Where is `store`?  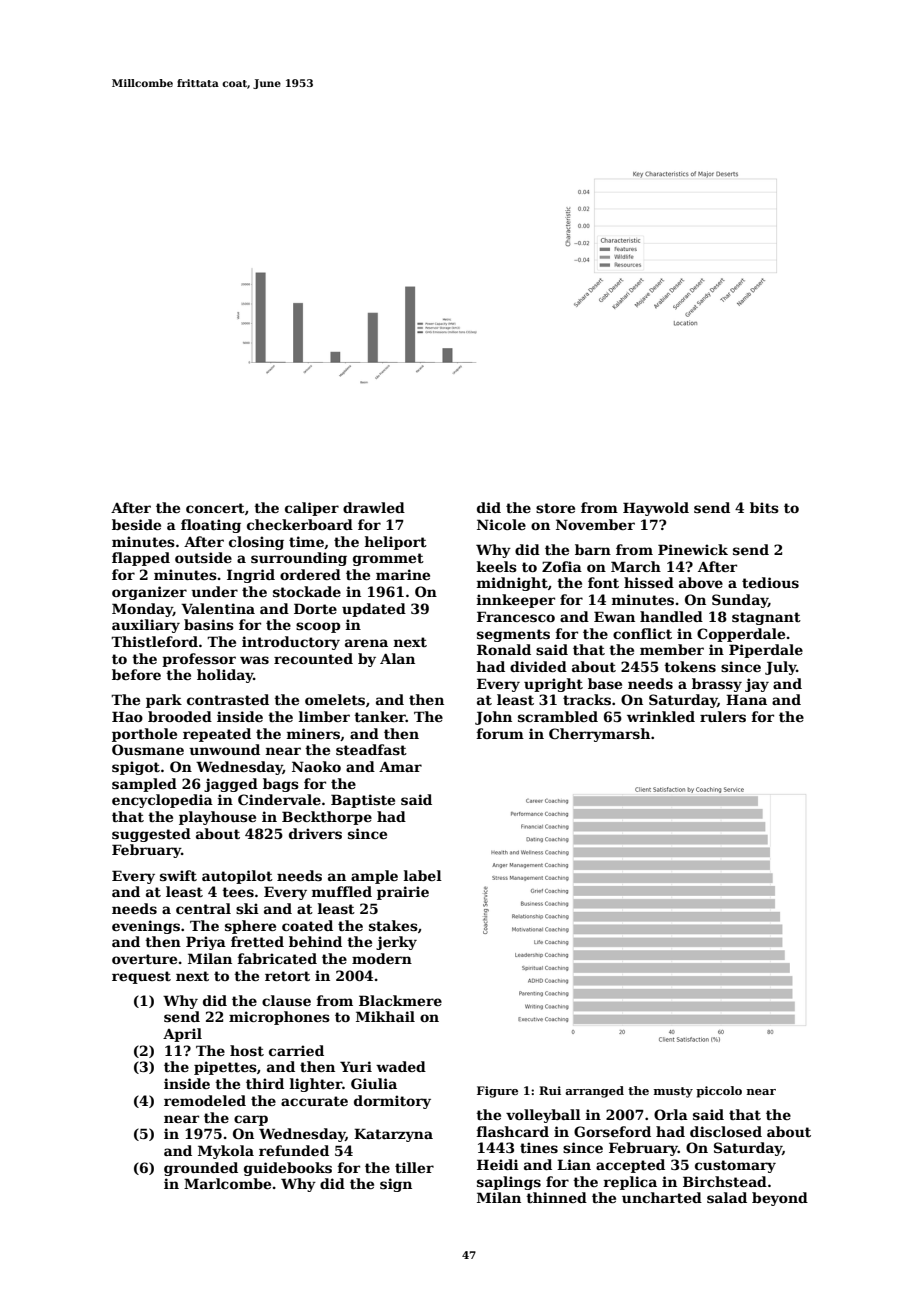
store is located at coordinates (555, 508).
